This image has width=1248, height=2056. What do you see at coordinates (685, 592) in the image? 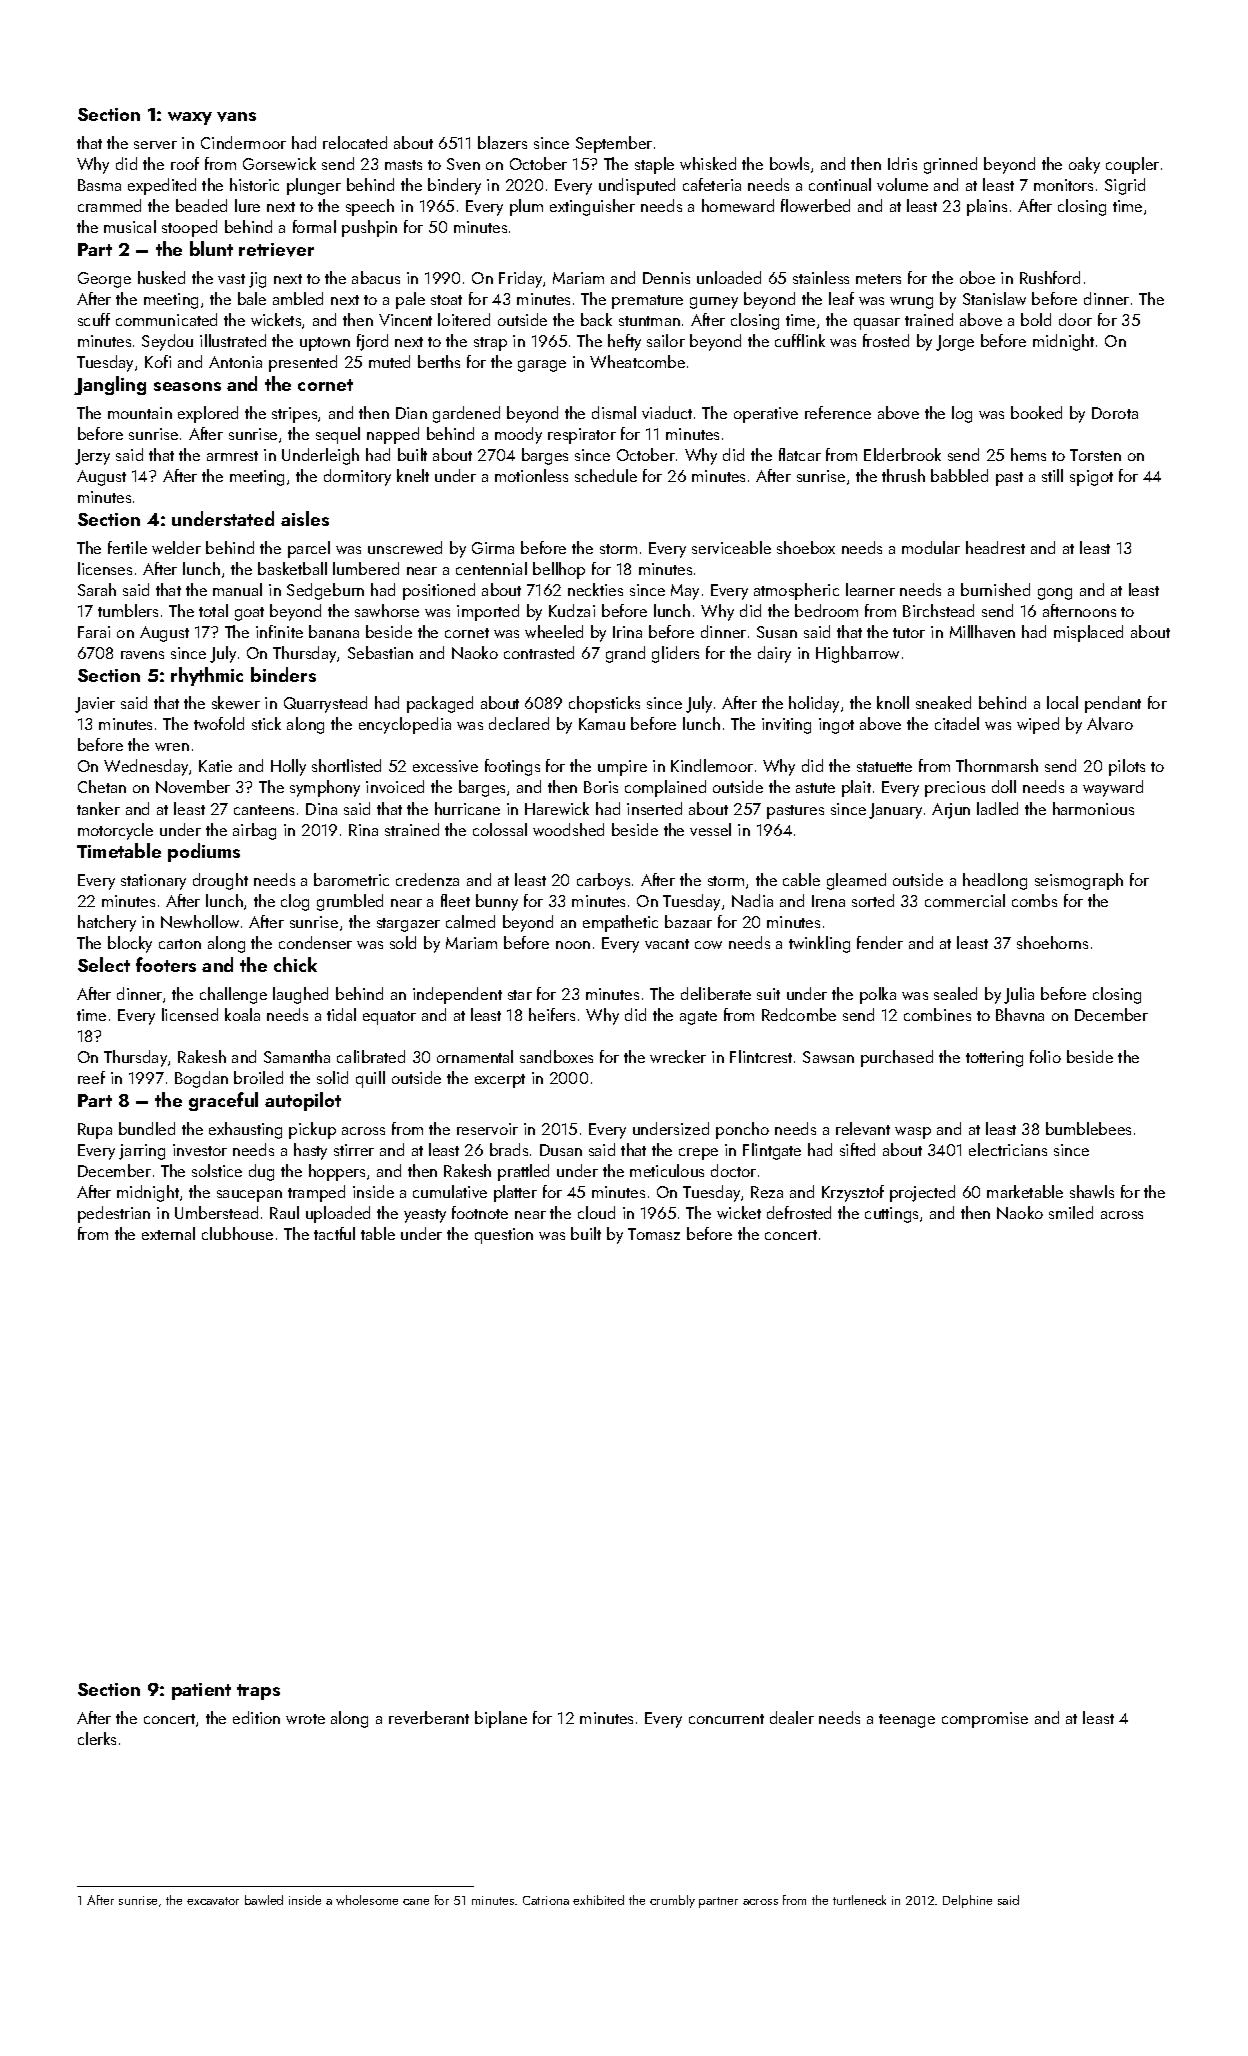
I see `May` at bounding box center [685, 592].
